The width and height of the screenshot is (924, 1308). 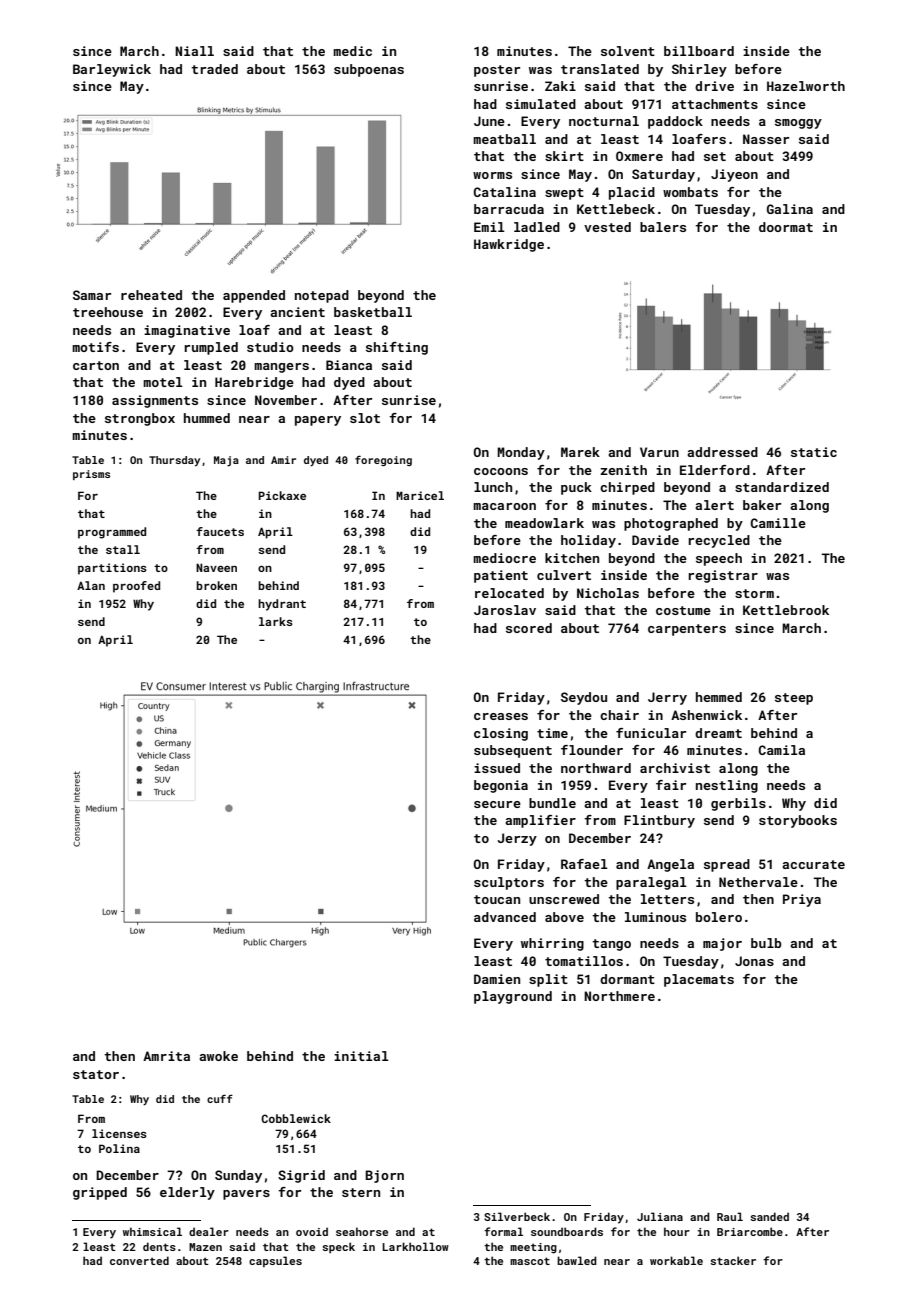 I want to click on proofed, so click(x=136, y=587).
